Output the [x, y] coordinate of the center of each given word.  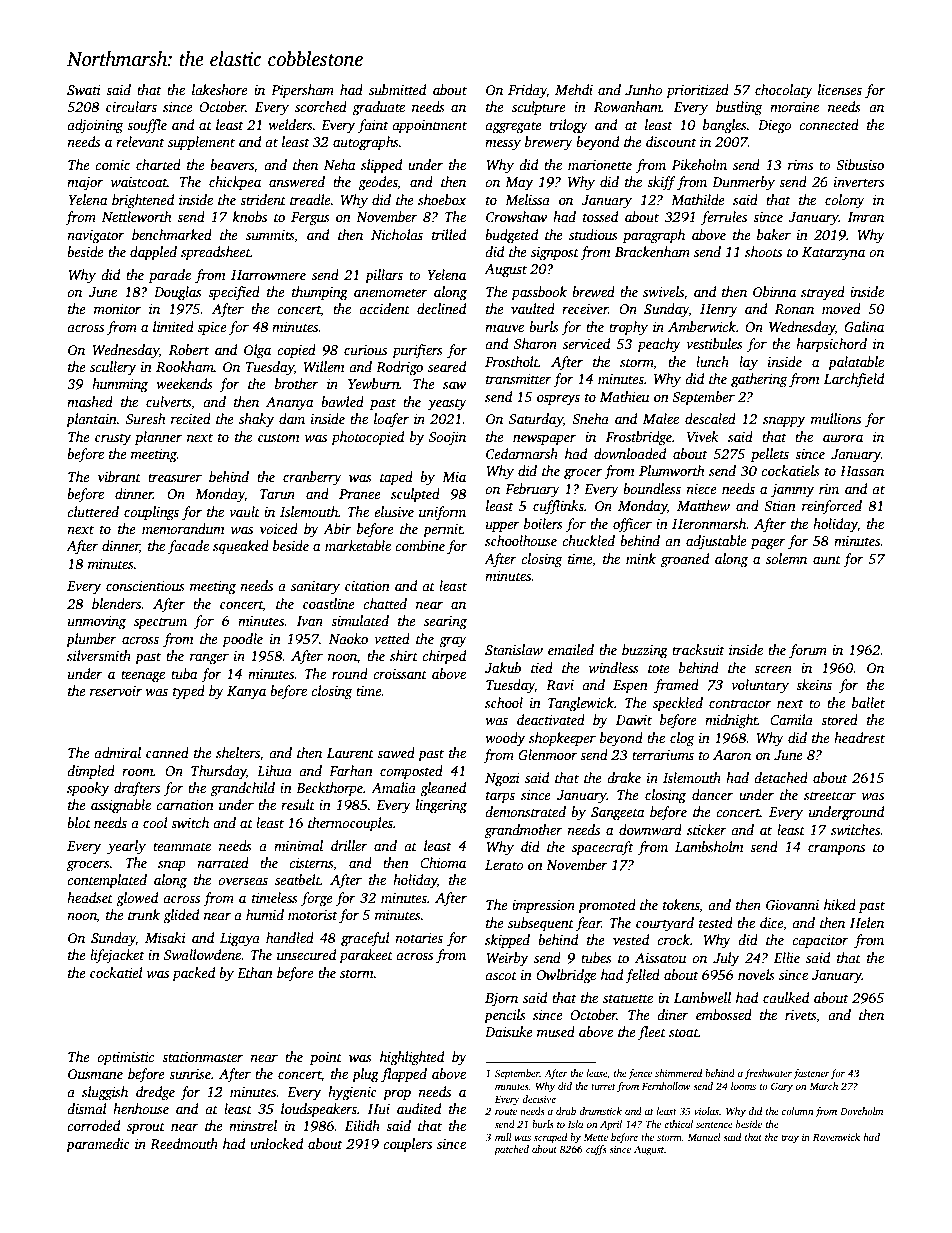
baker [774, 234]
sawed [396, 752]
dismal [87, 1108]
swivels [663, 291]
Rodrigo [399, 368]
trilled [449, 234]
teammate [182, 846]
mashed [90, 401]
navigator [95, 236]
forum [808, 651]
